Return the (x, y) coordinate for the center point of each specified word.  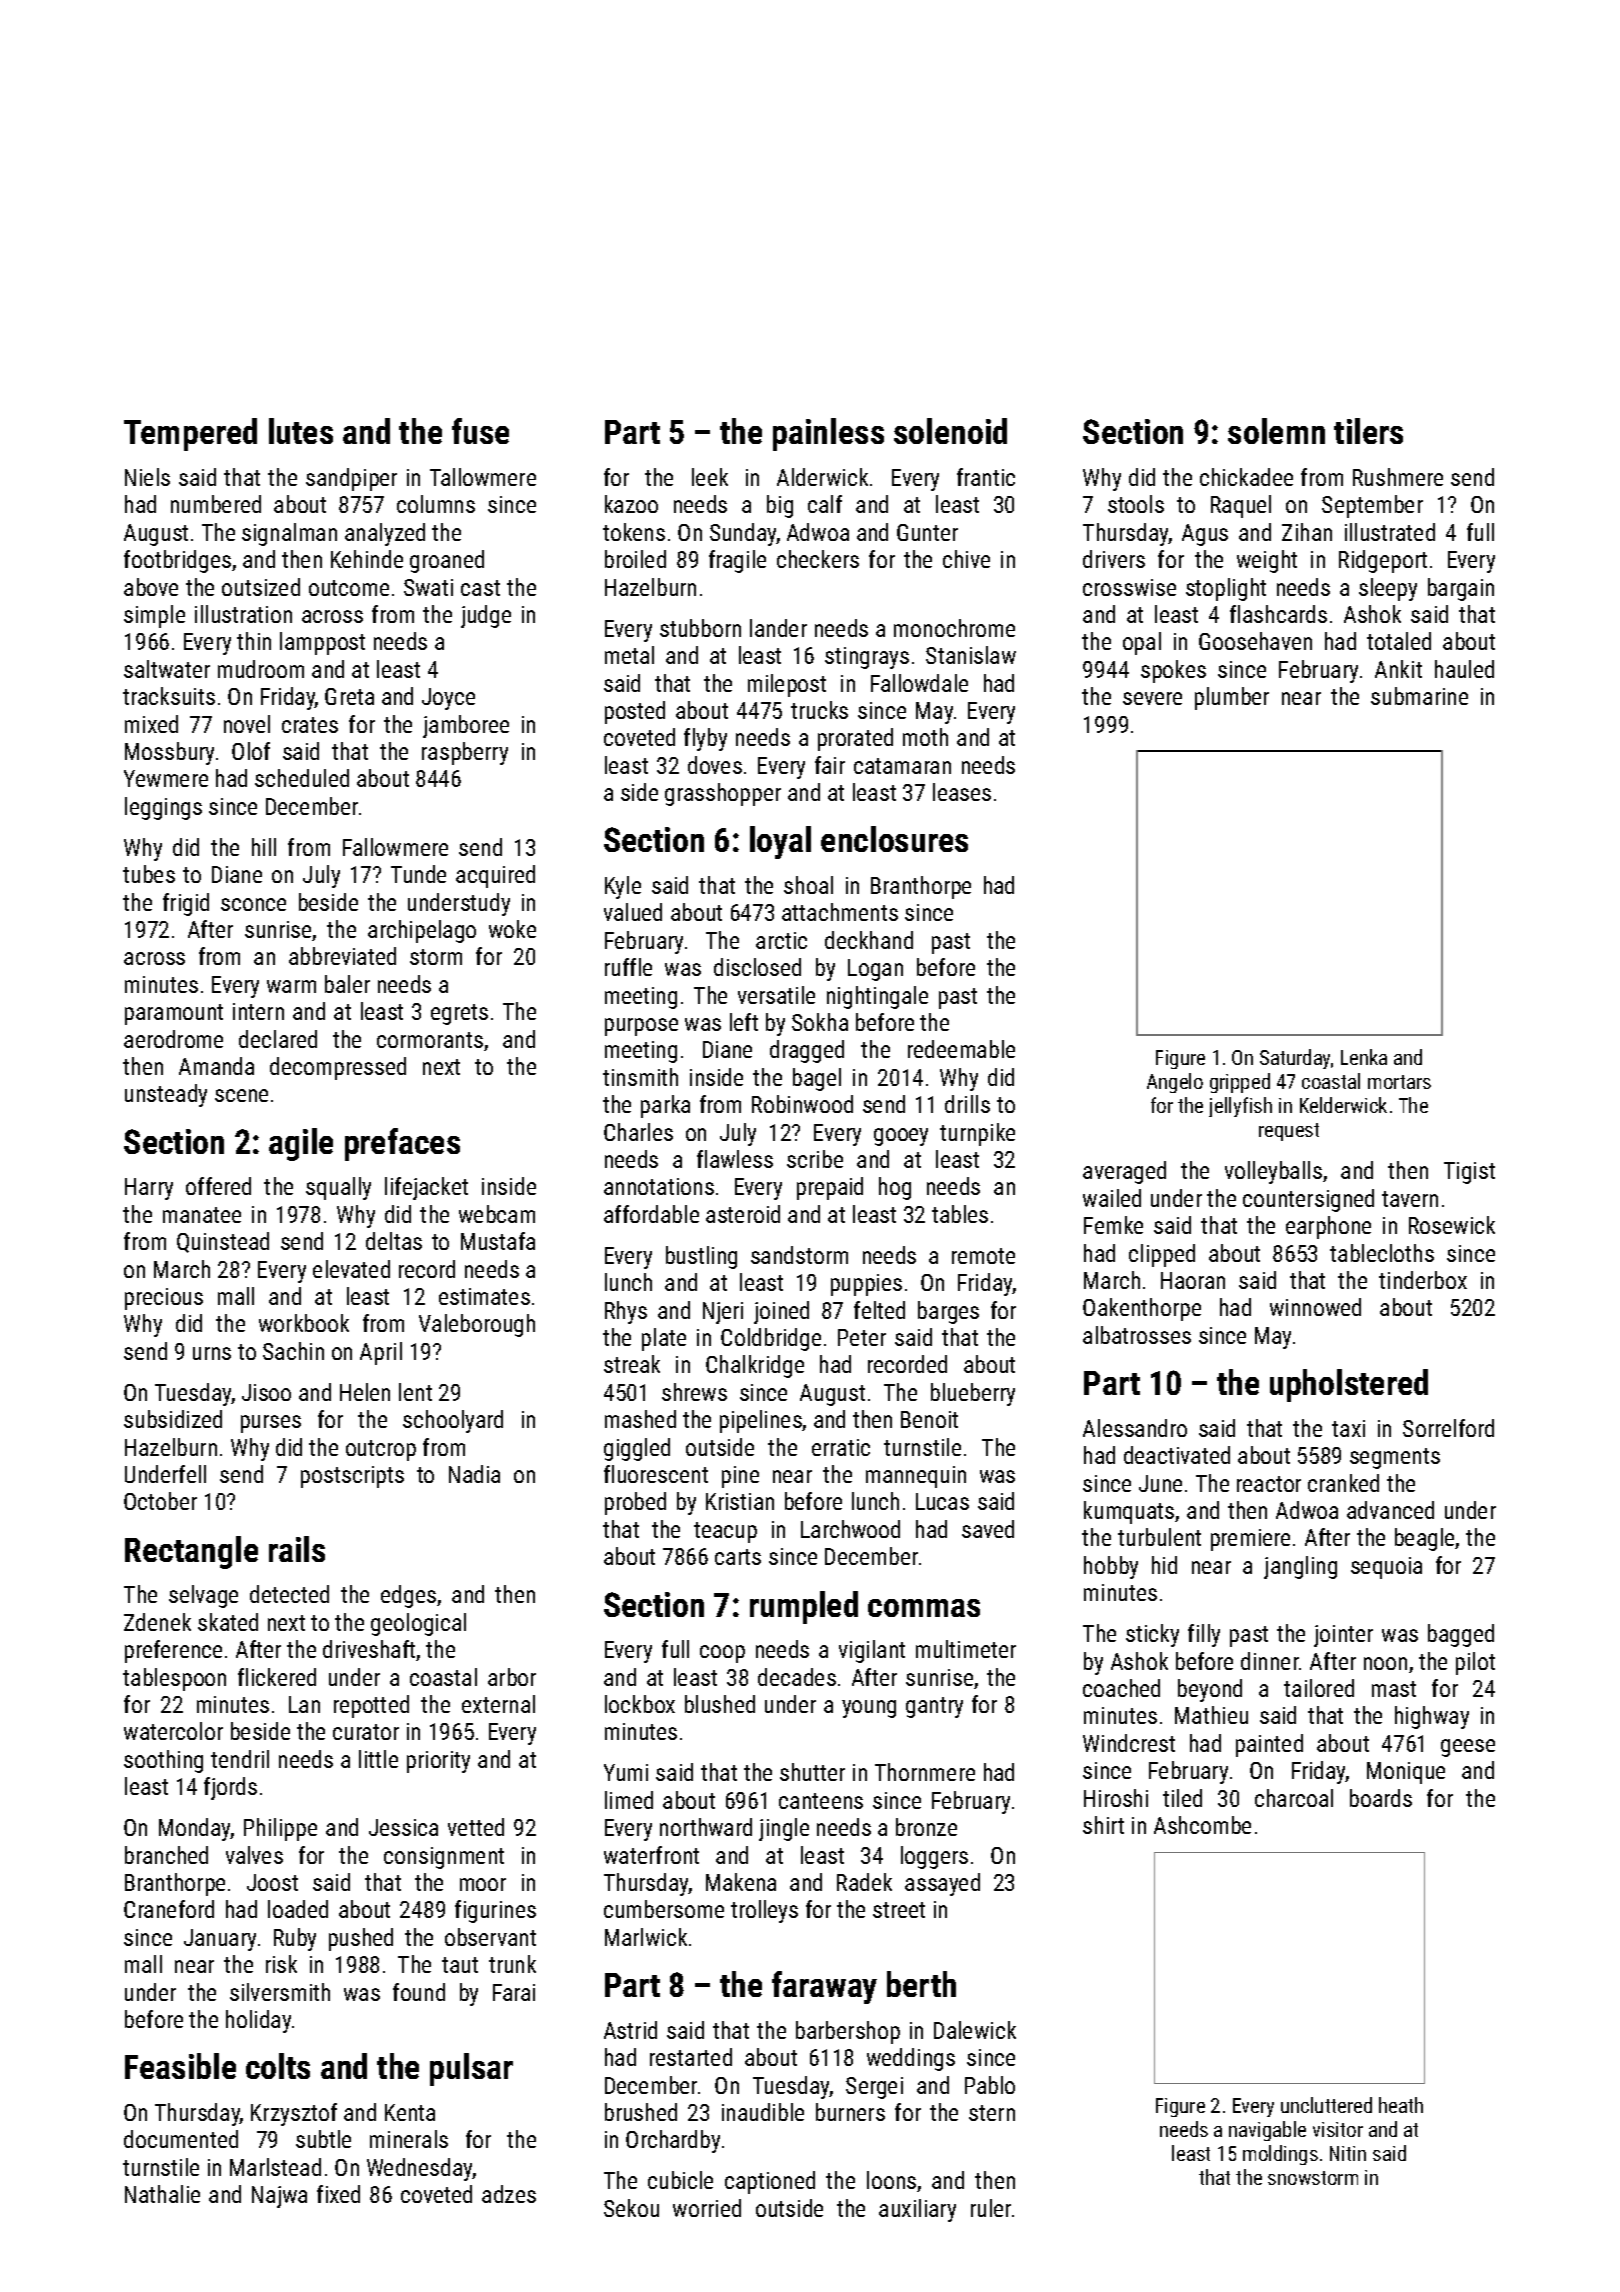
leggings (163, 808)
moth (925, 737)
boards (1381, 1798)
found (419, 1992)
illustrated (1390, 532)
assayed (942, 1884)
